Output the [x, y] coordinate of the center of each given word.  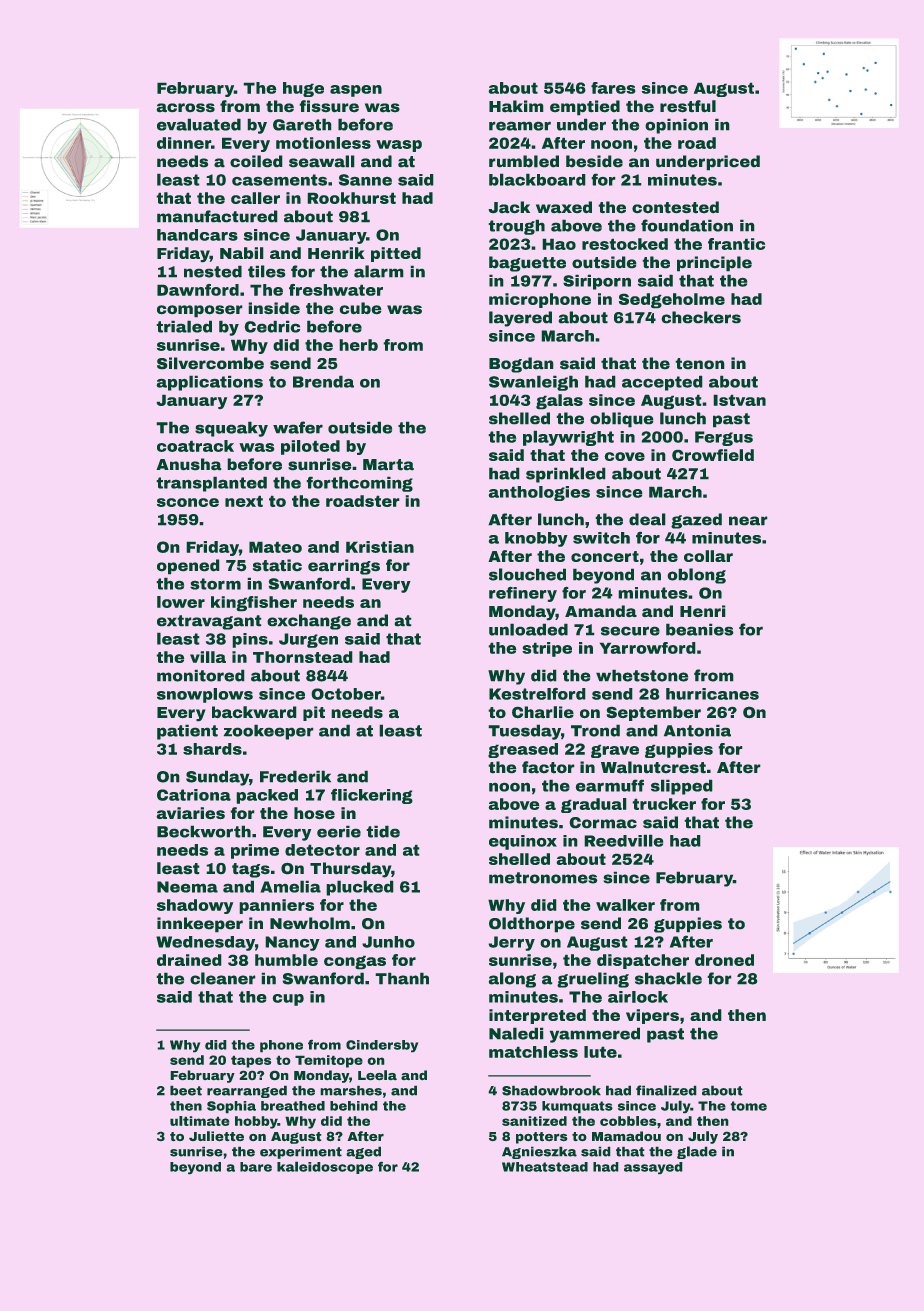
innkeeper [200, 924]
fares [613, 88]
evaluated [199, 125]
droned [724, 960]
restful [688, 106]
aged [364, 1153]
